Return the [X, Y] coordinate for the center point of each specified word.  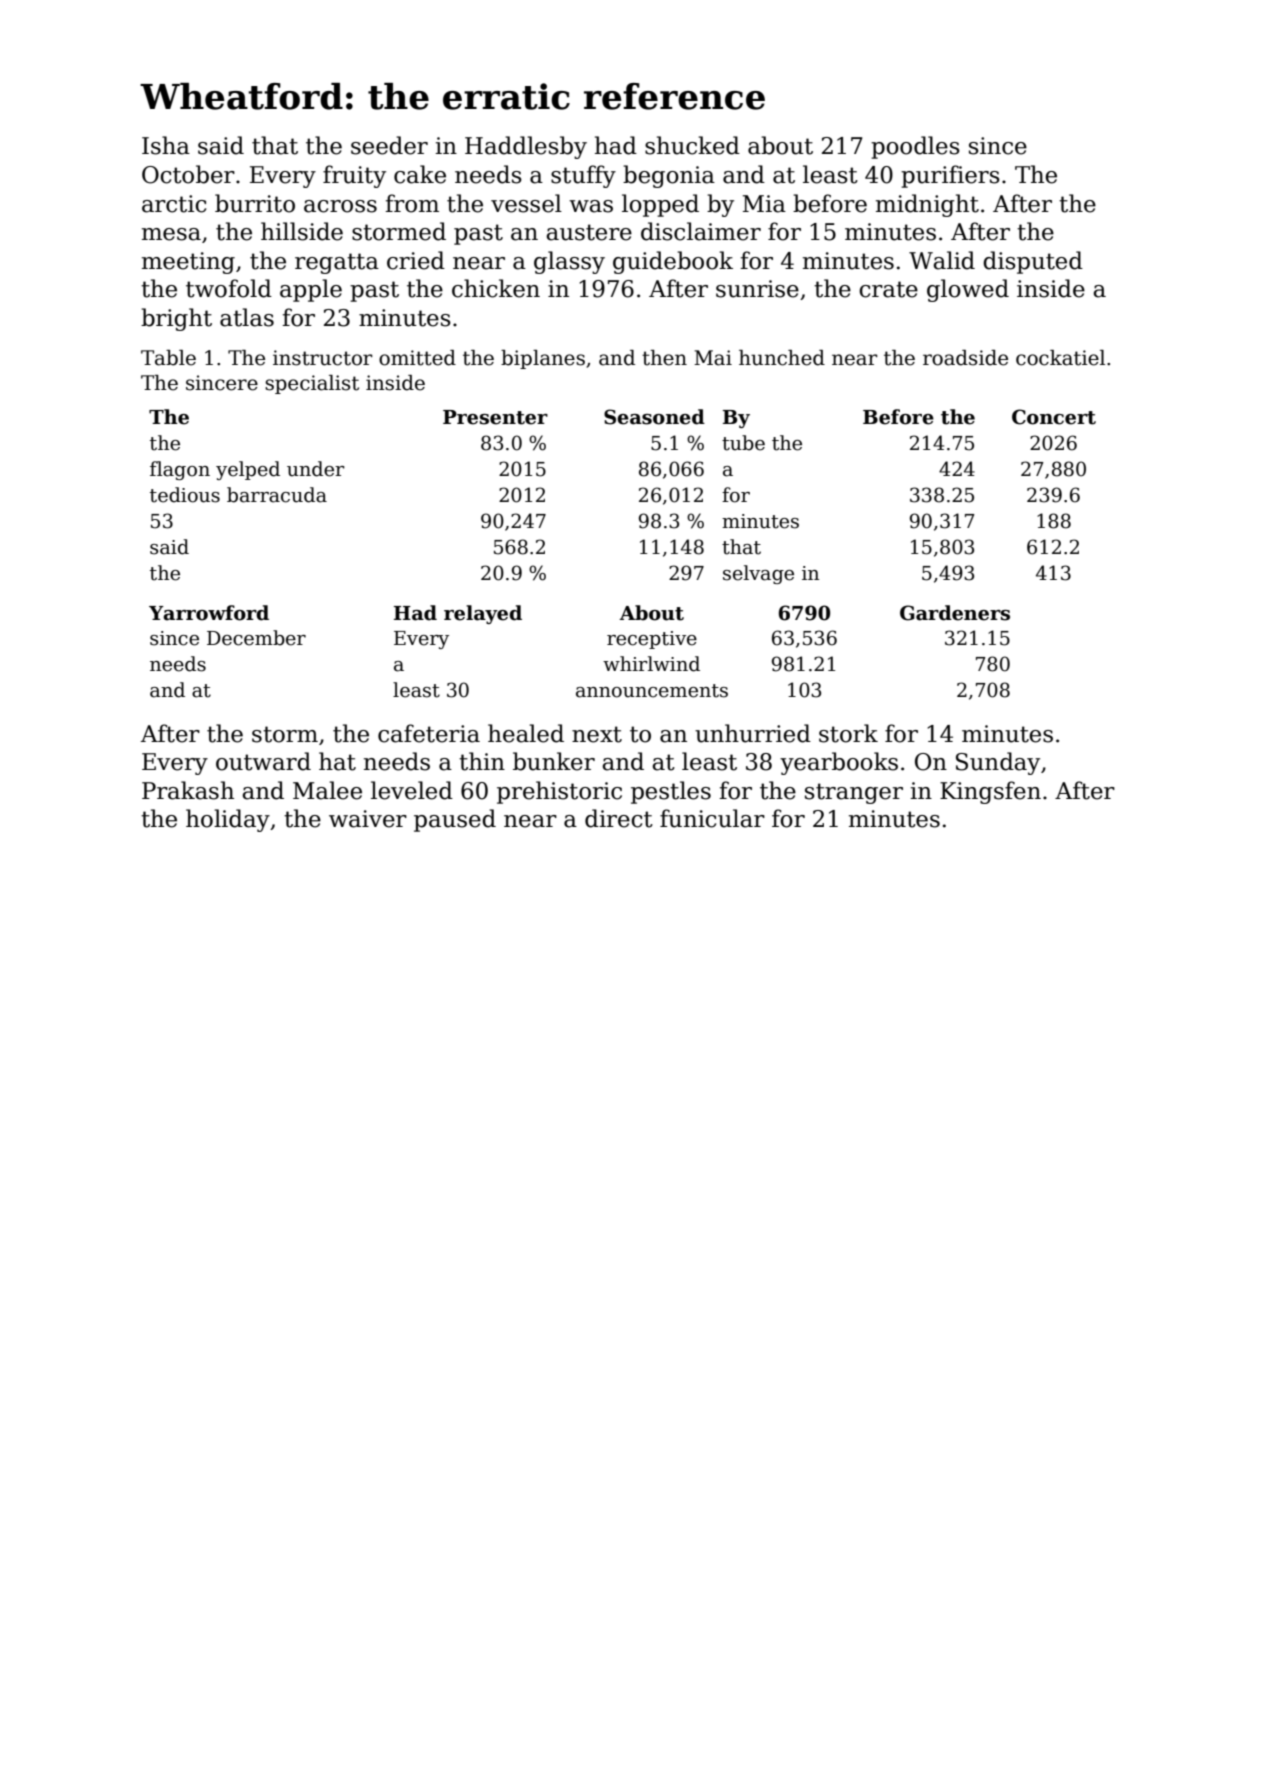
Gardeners [955, 613]
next [597, 734]
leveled [412, 790]
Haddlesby [526, 147]
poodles [915, 147]
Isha [166, 145]
